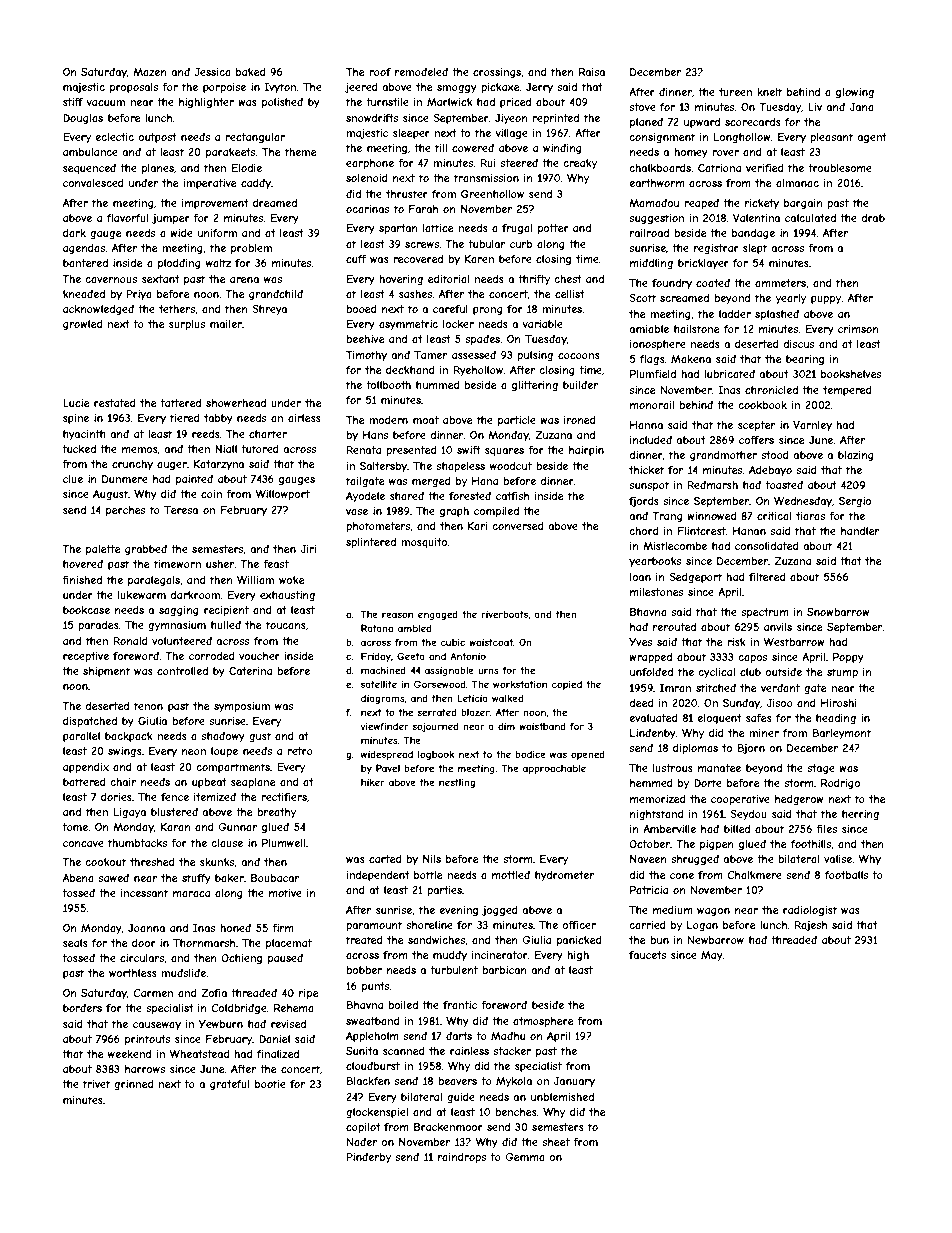 Image resolution: width=952 pixels, height=1233 pixels. What do you see at coordinates (103, 550) in the screenshot?
I see `palette` at bounding box center [103, 550].
